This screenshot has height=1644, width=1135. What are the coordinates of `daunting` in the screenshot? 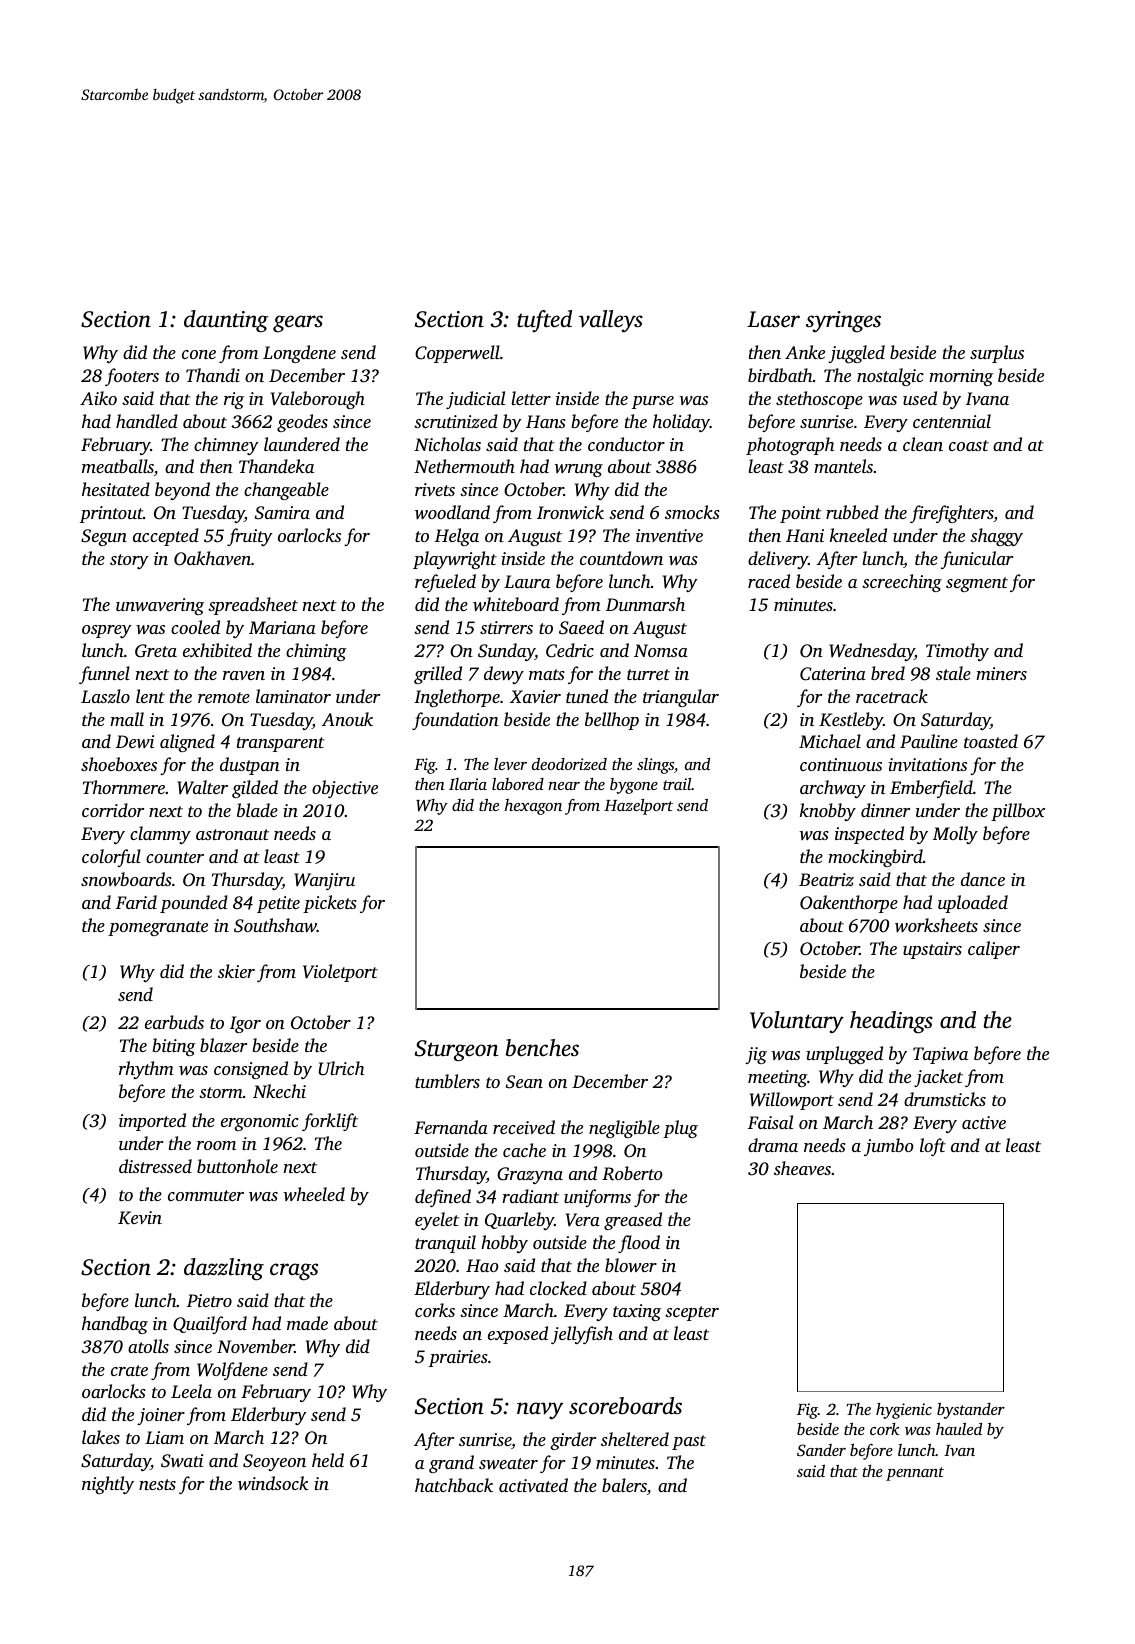 It's located at (226, 321).
